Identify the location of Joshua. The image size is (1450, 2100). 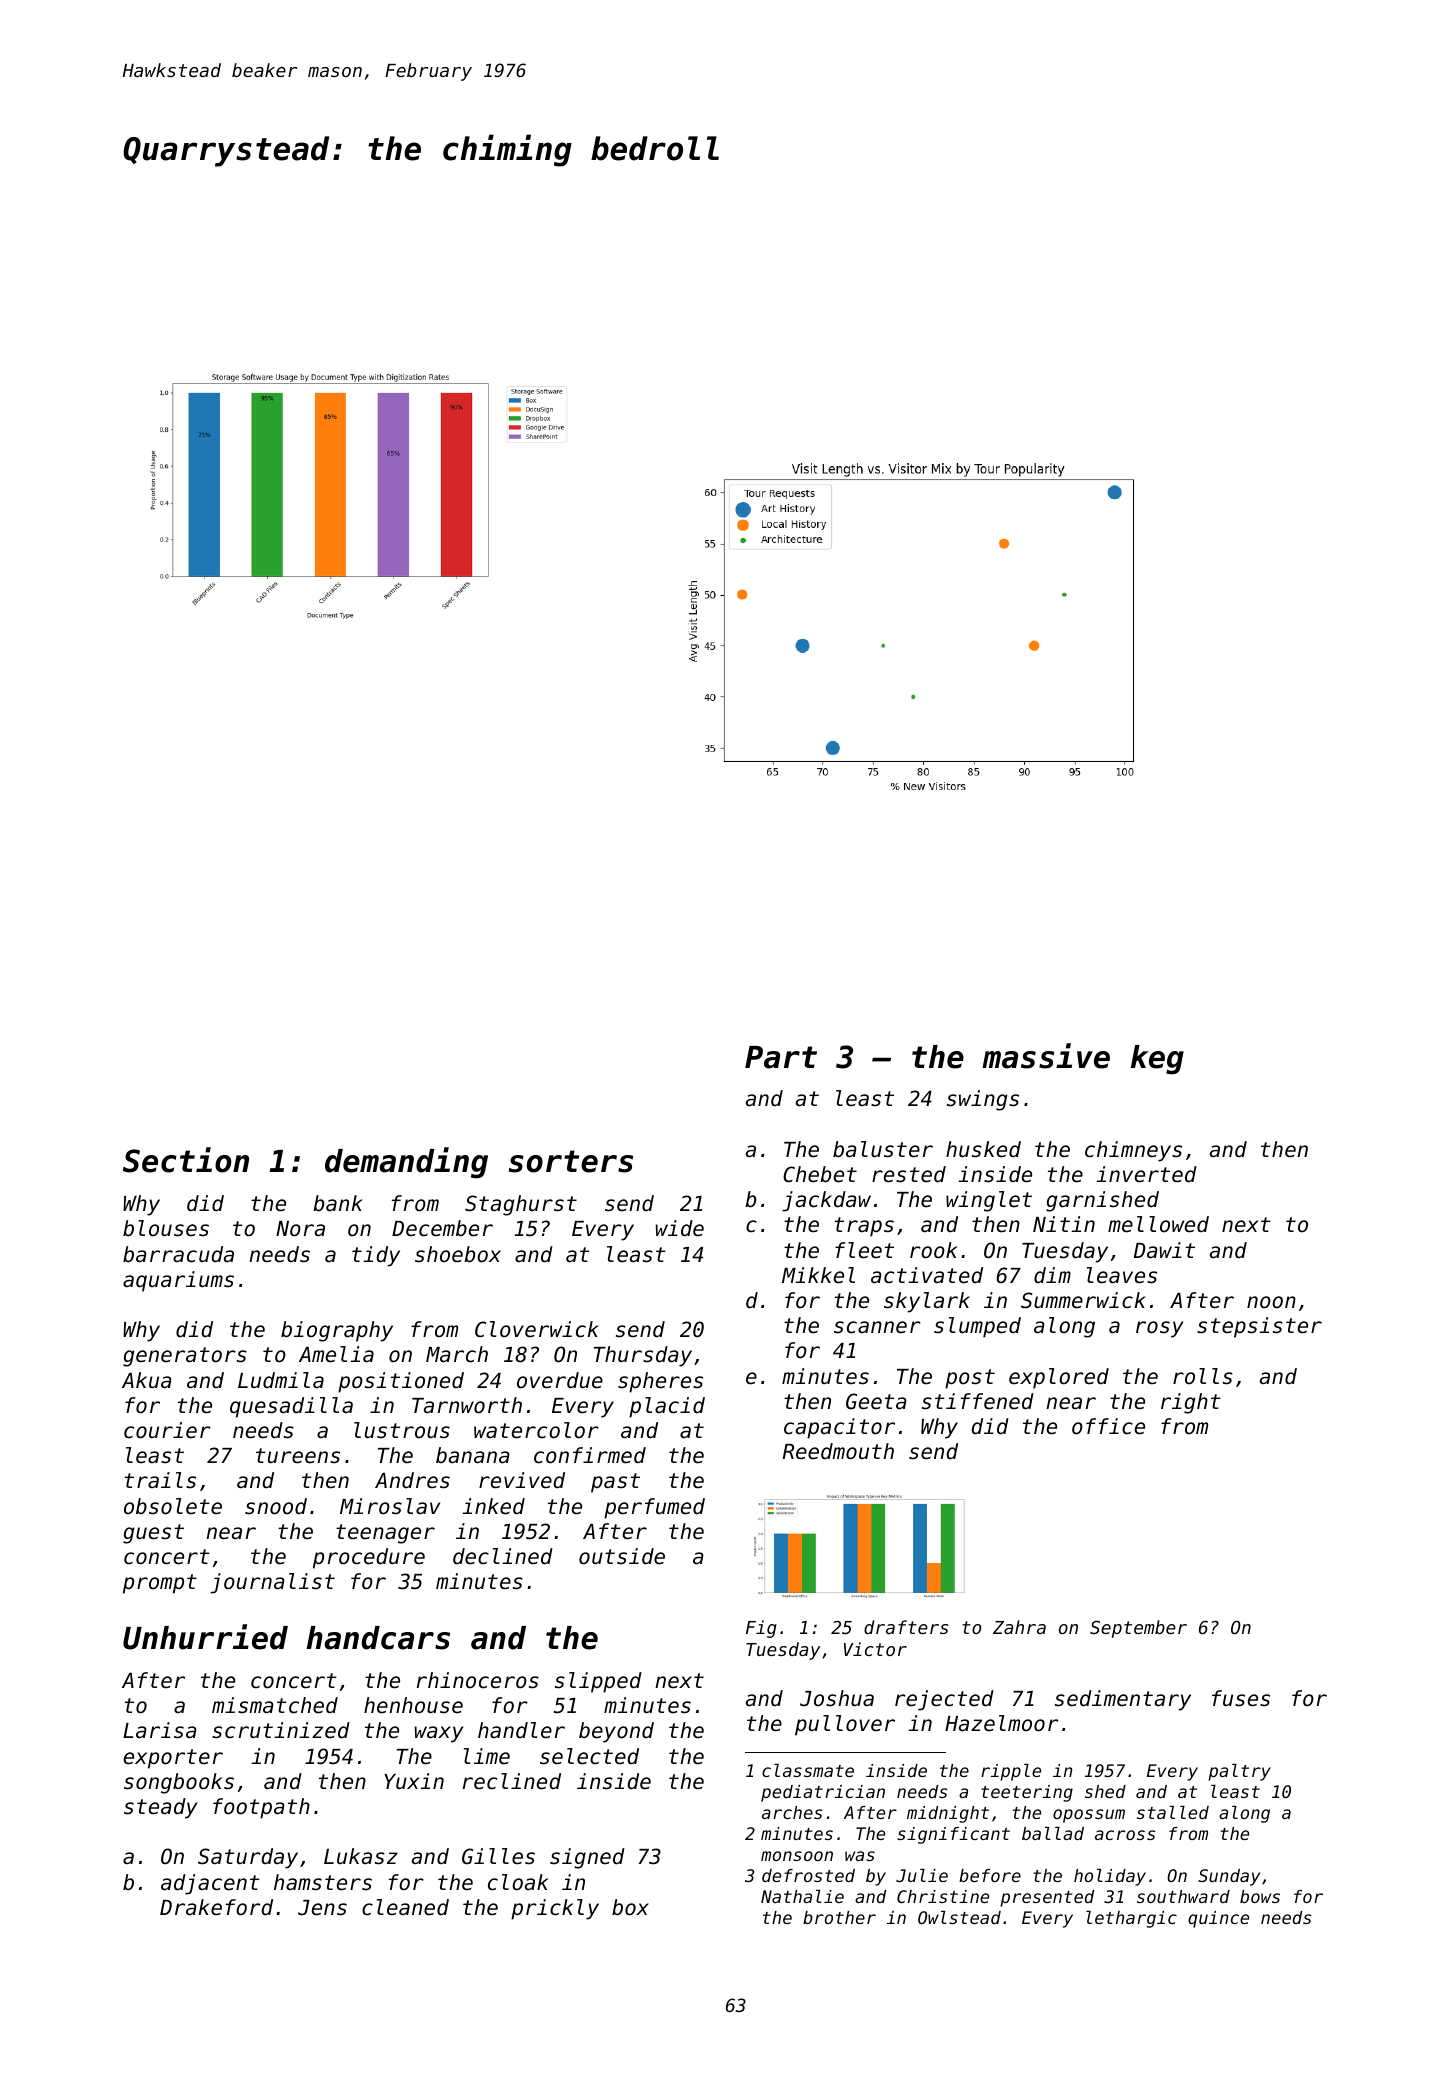
(837, 1698).
